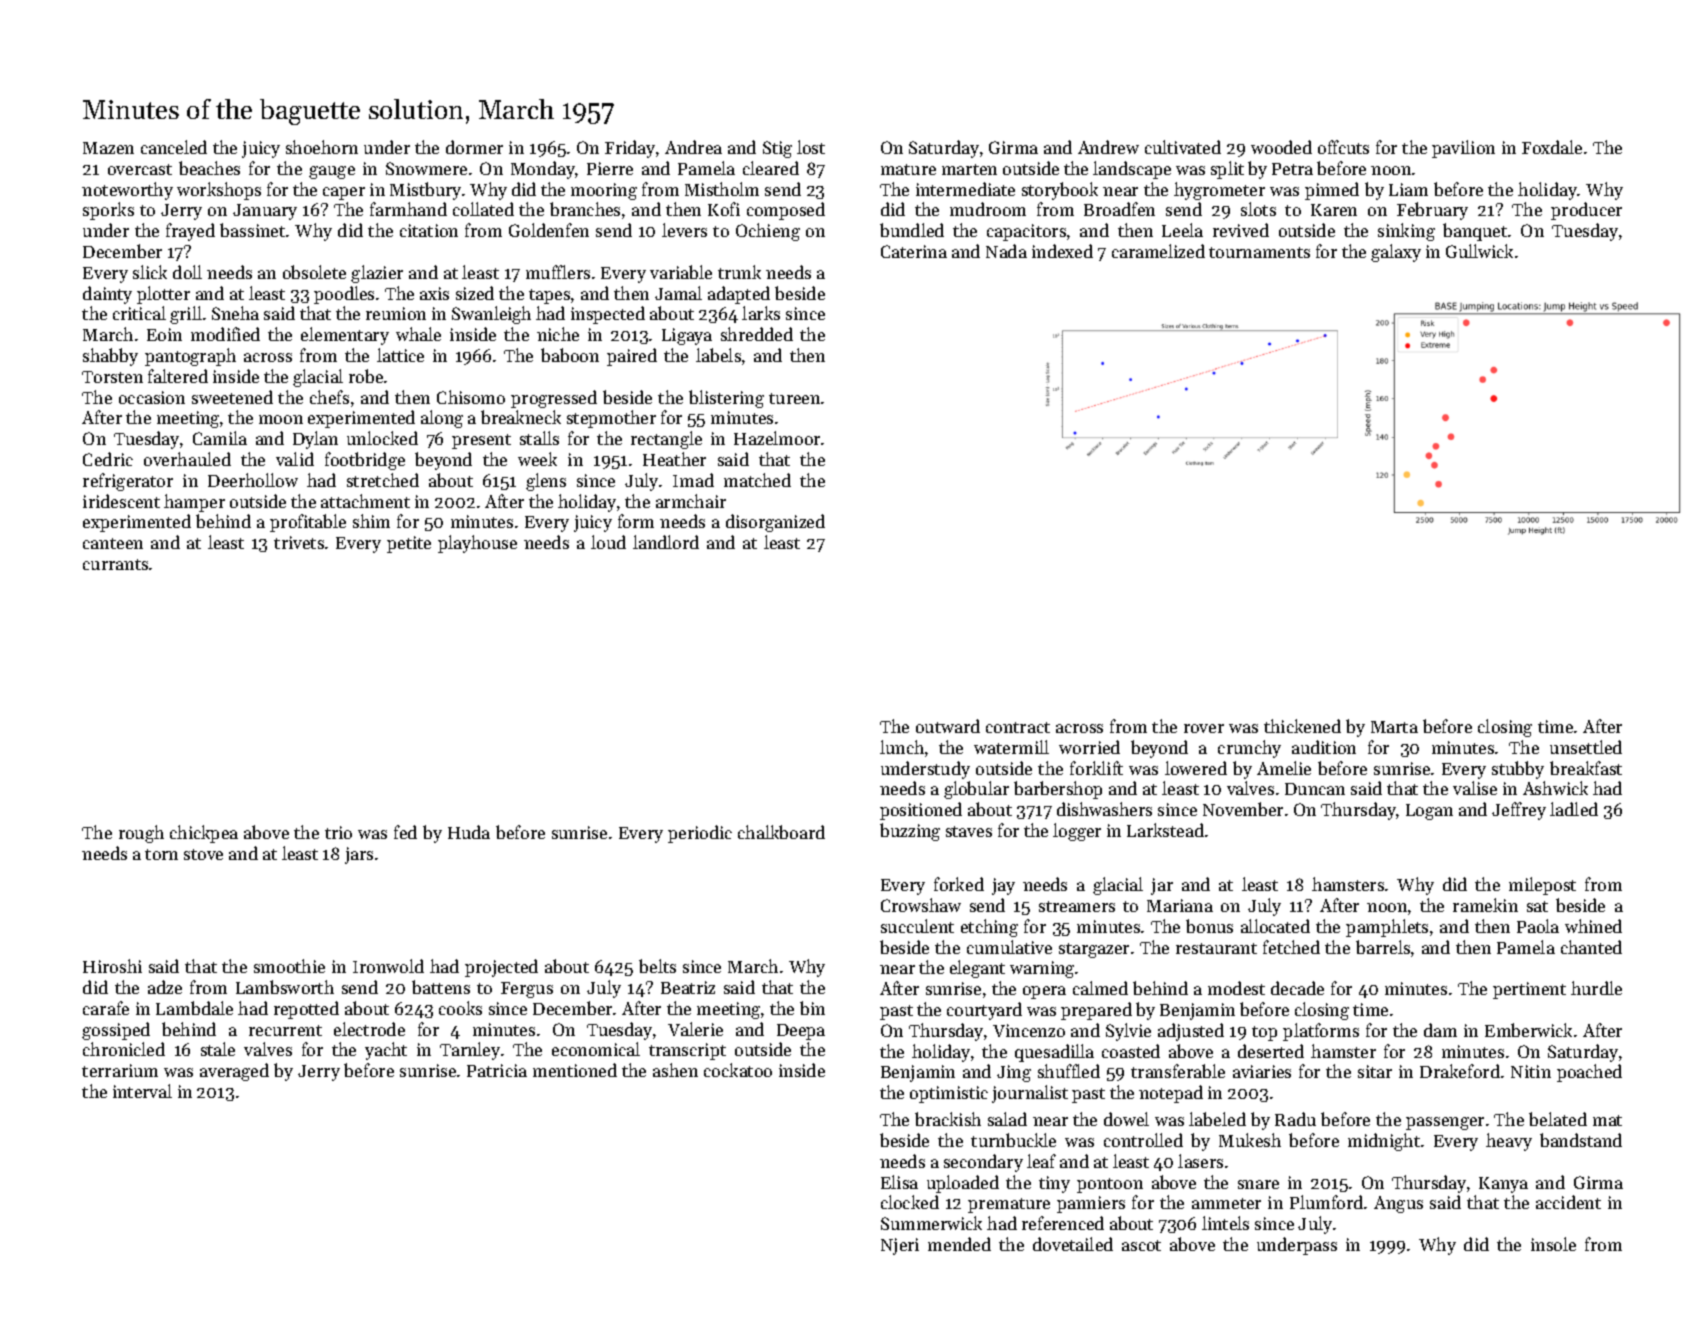  Describe the element at coordinates (921, 811) in the document. I see `positioned` at that location.
